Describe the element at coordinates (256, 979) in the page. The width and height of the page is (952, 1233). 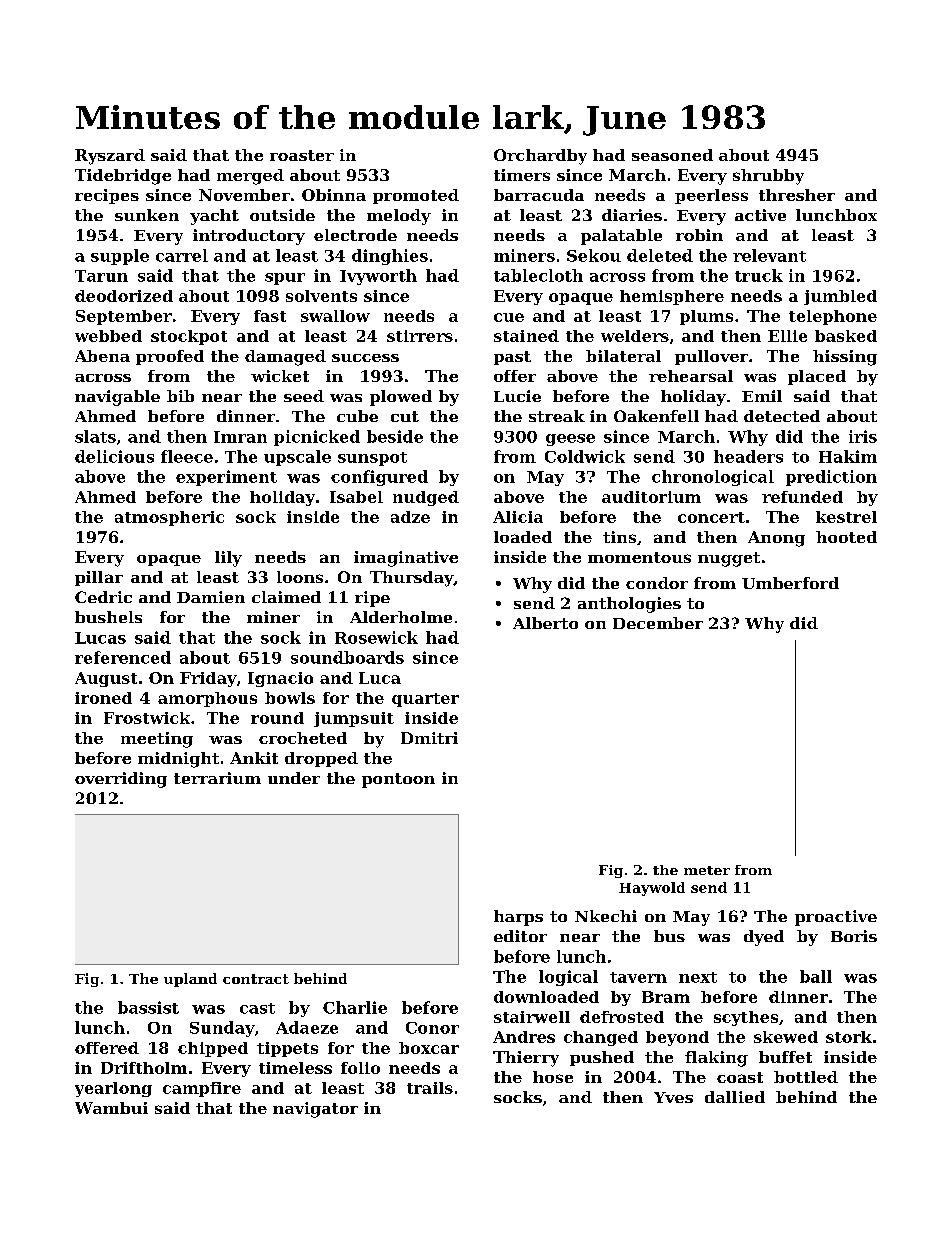
I see `contract` at that location.
